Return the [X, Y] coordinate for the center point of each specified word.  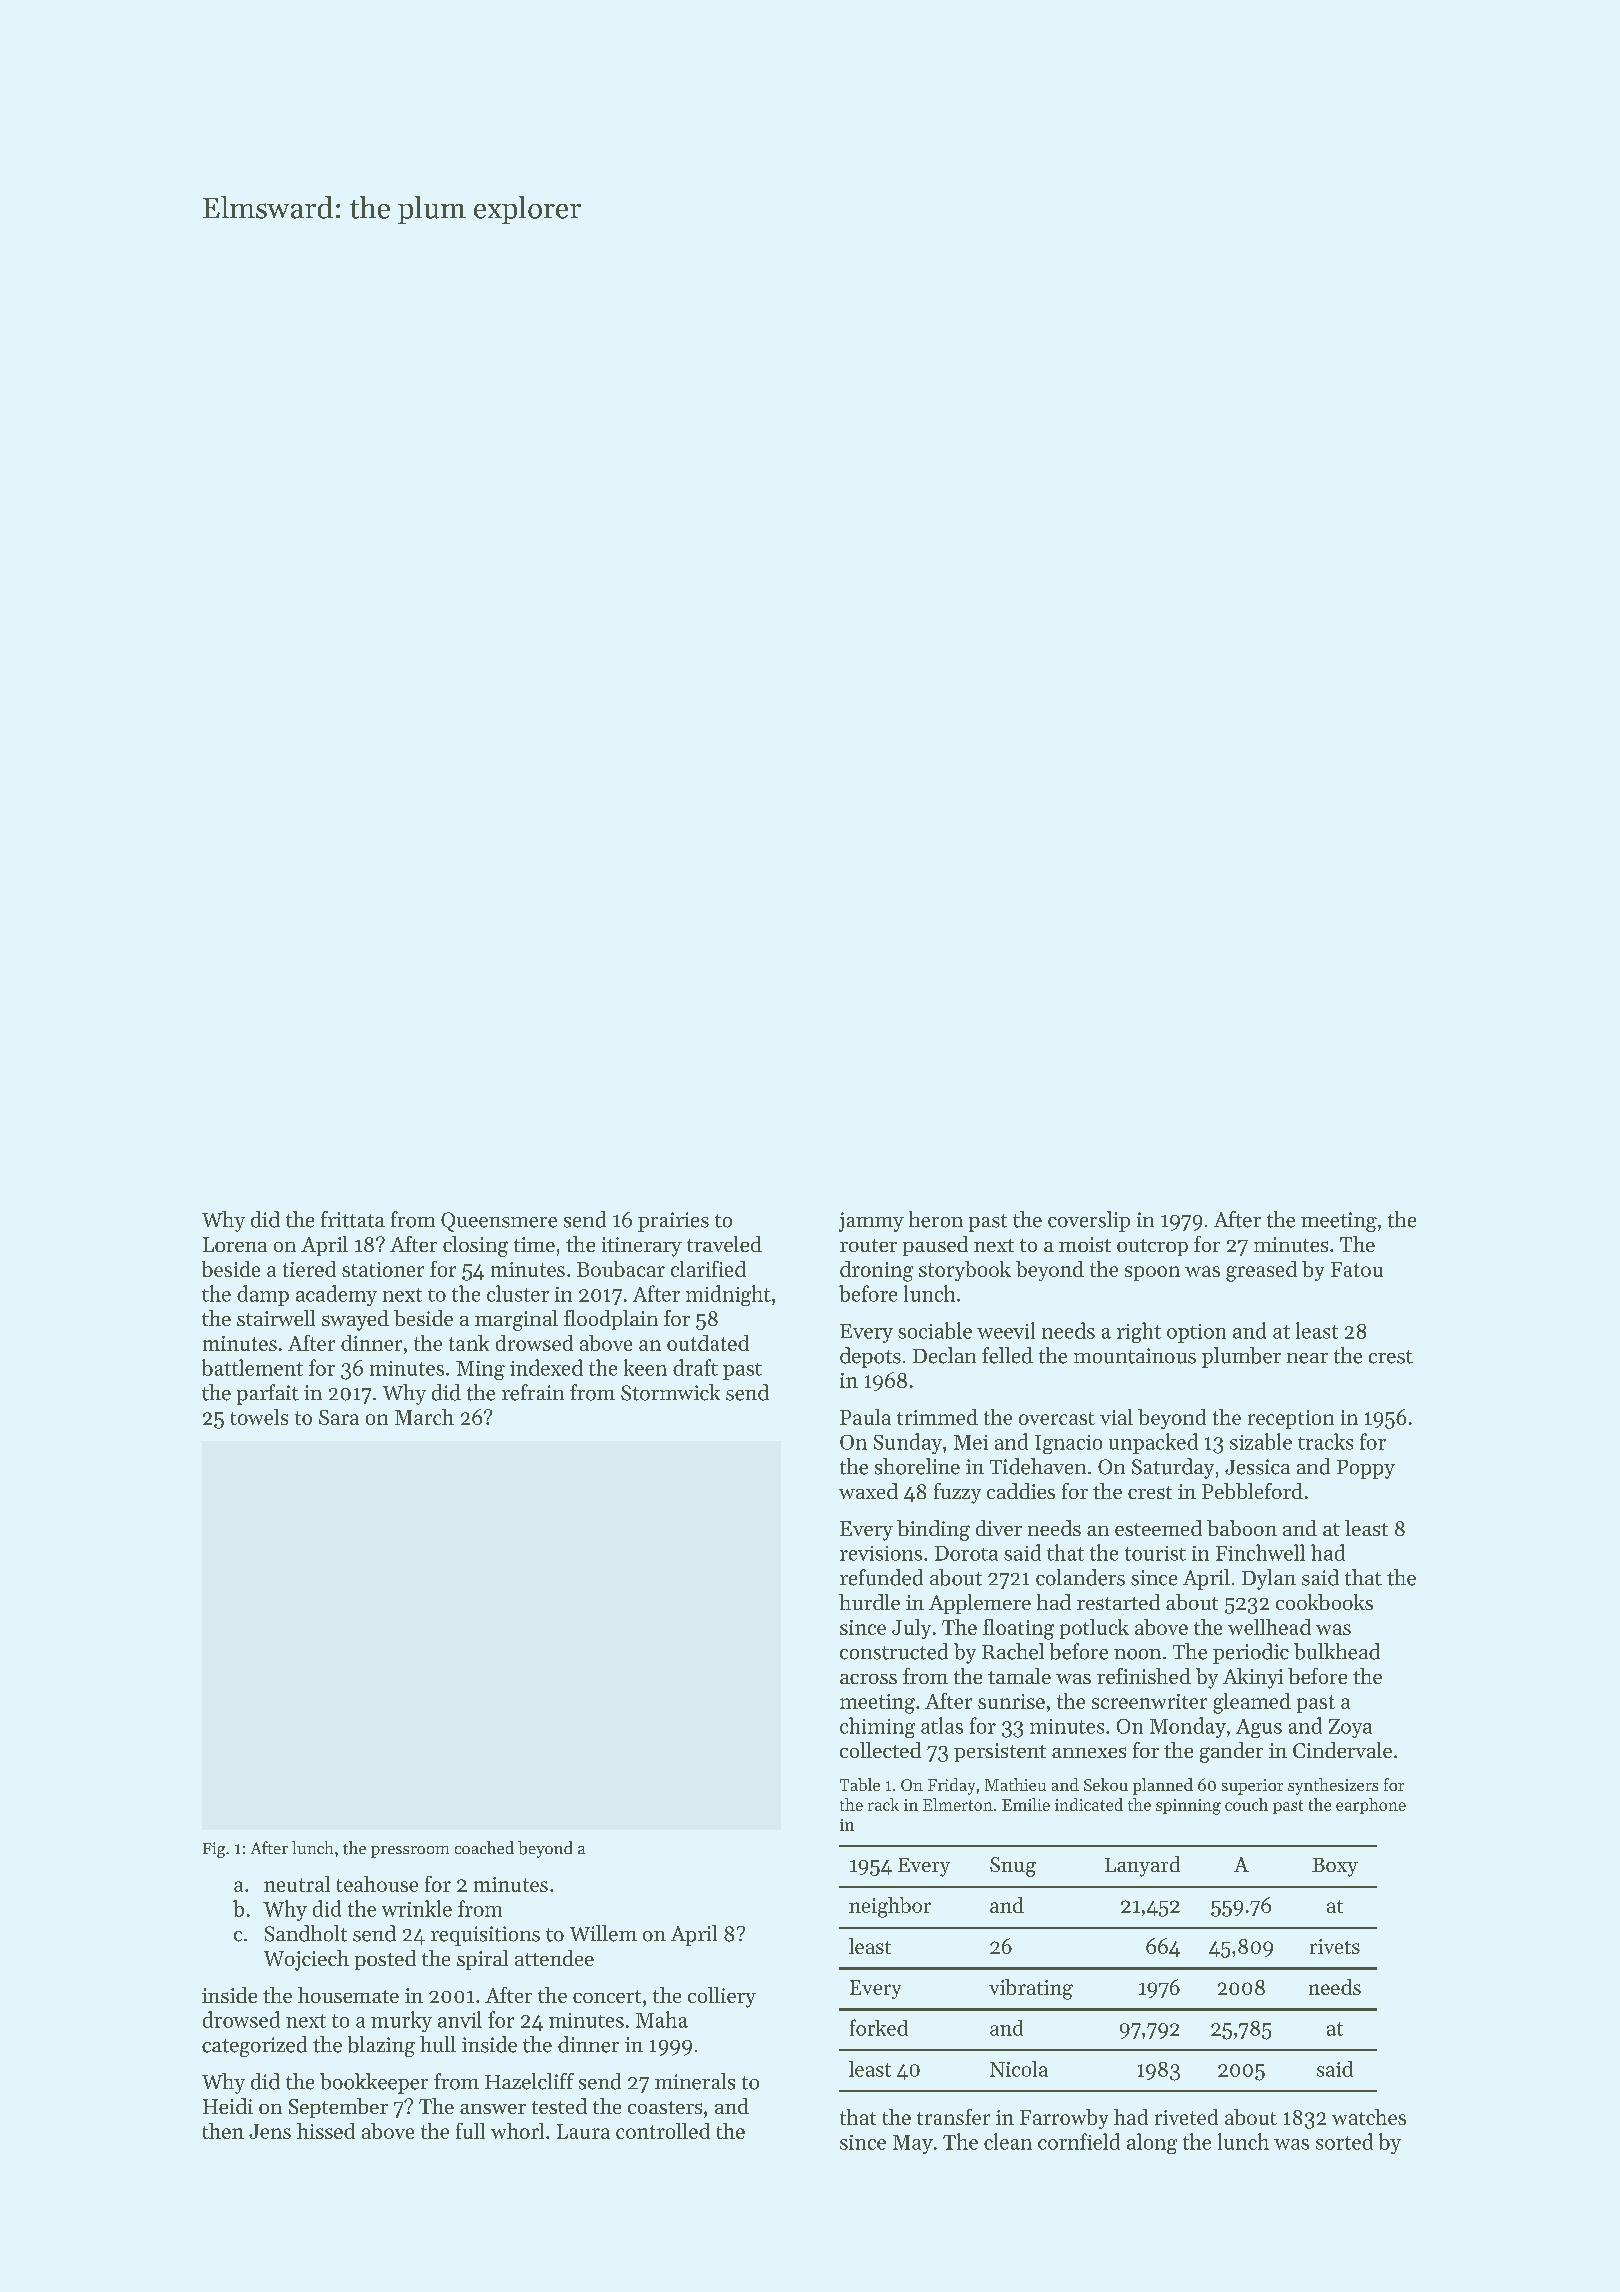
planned [1163, 1786]
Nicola [1019, 2069]
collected [880, 1750]
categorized [254, 2046]
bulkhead [1337, 1651]
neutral [297, 1884]
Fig [214, 1850]
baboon [1242, 1528]
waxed [868, 1491]
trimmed [937, 1417]
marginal [516, 1320]
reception [1291, 1419]
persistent [1000, 1752]
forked [879, 2027]
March [424, 1417]
